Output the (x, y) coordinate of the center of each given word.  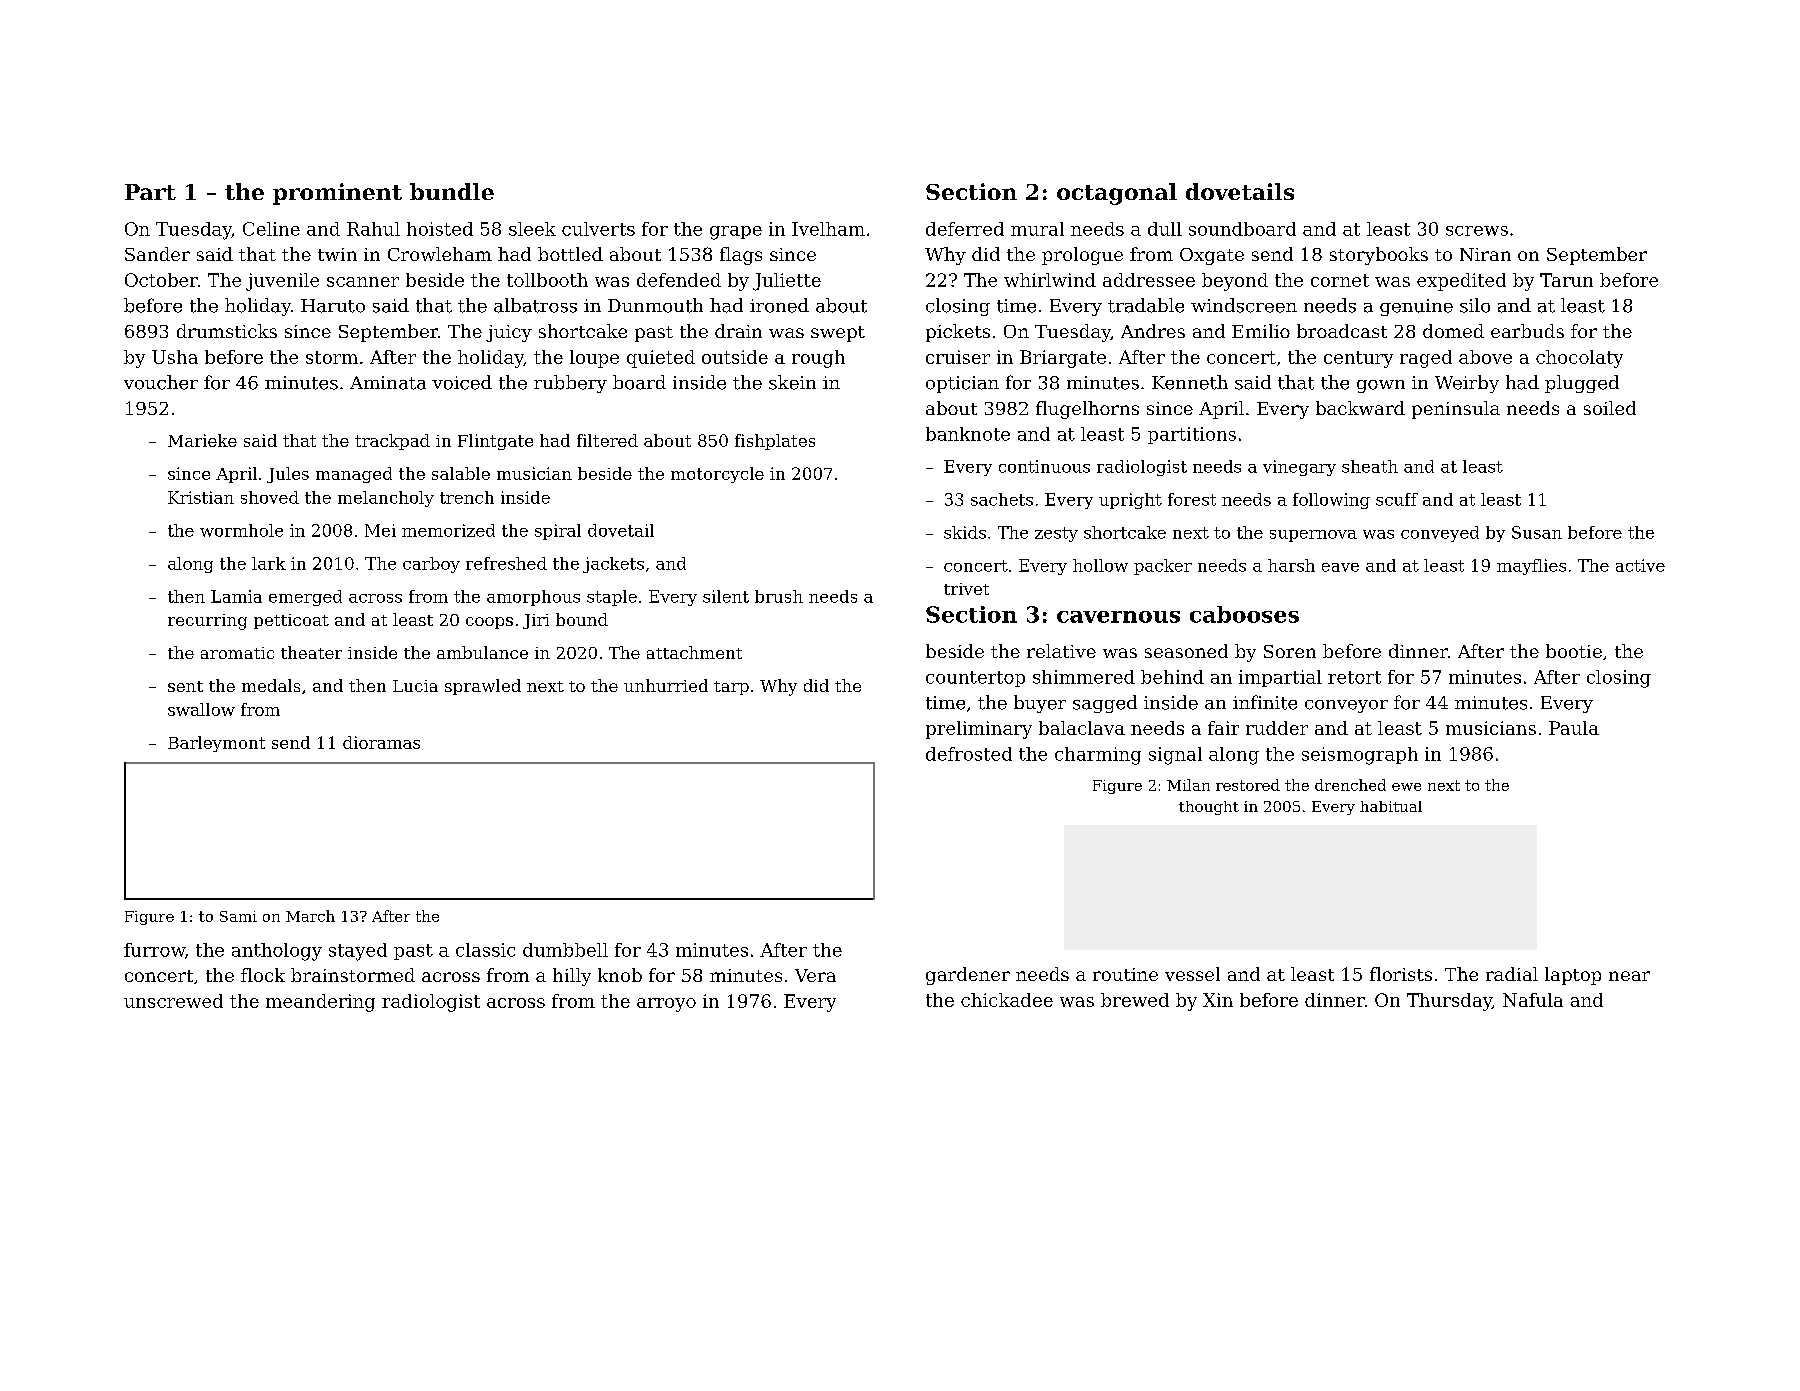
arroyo (666, 1005)
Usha (175, 357)
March (310, 916)
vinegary (1299, 468)
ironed (779, 305)
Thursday (1449, 1002)
